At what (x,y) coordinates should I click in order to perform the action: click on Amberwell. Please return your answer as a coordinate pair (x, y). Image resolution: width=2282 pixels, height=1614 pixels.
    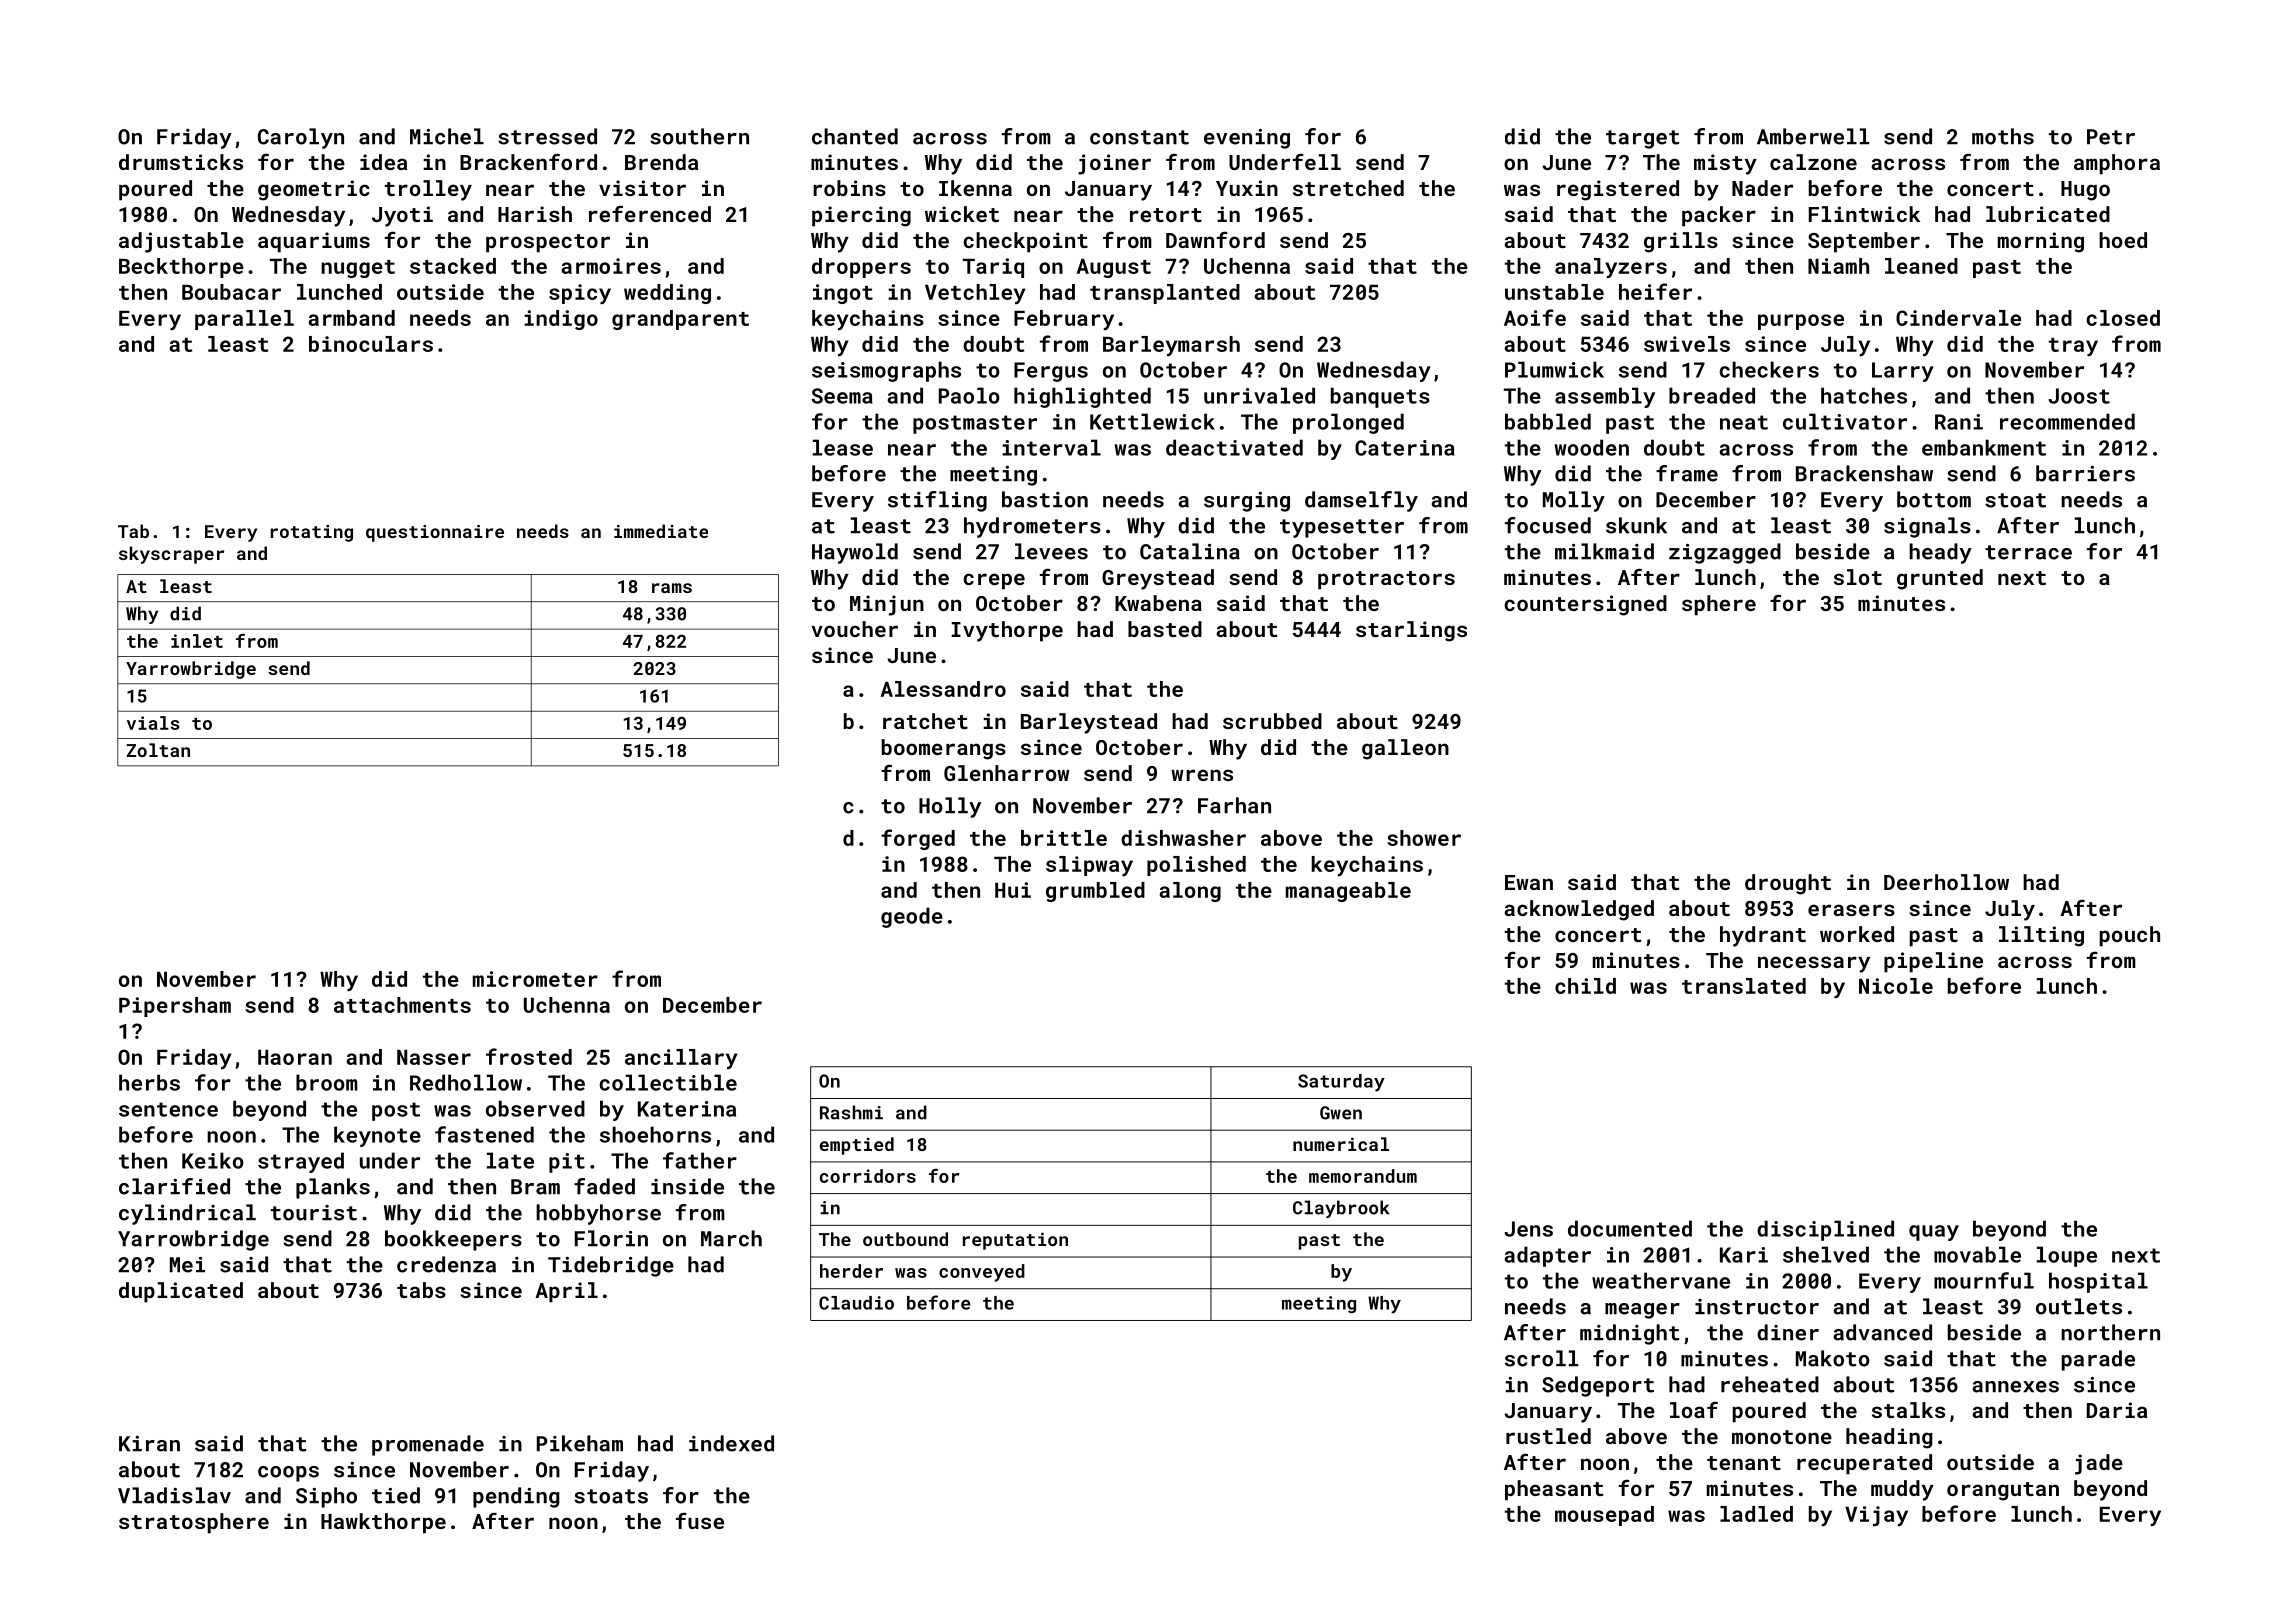
    Looking at the image, I should click on (1813, 136).
